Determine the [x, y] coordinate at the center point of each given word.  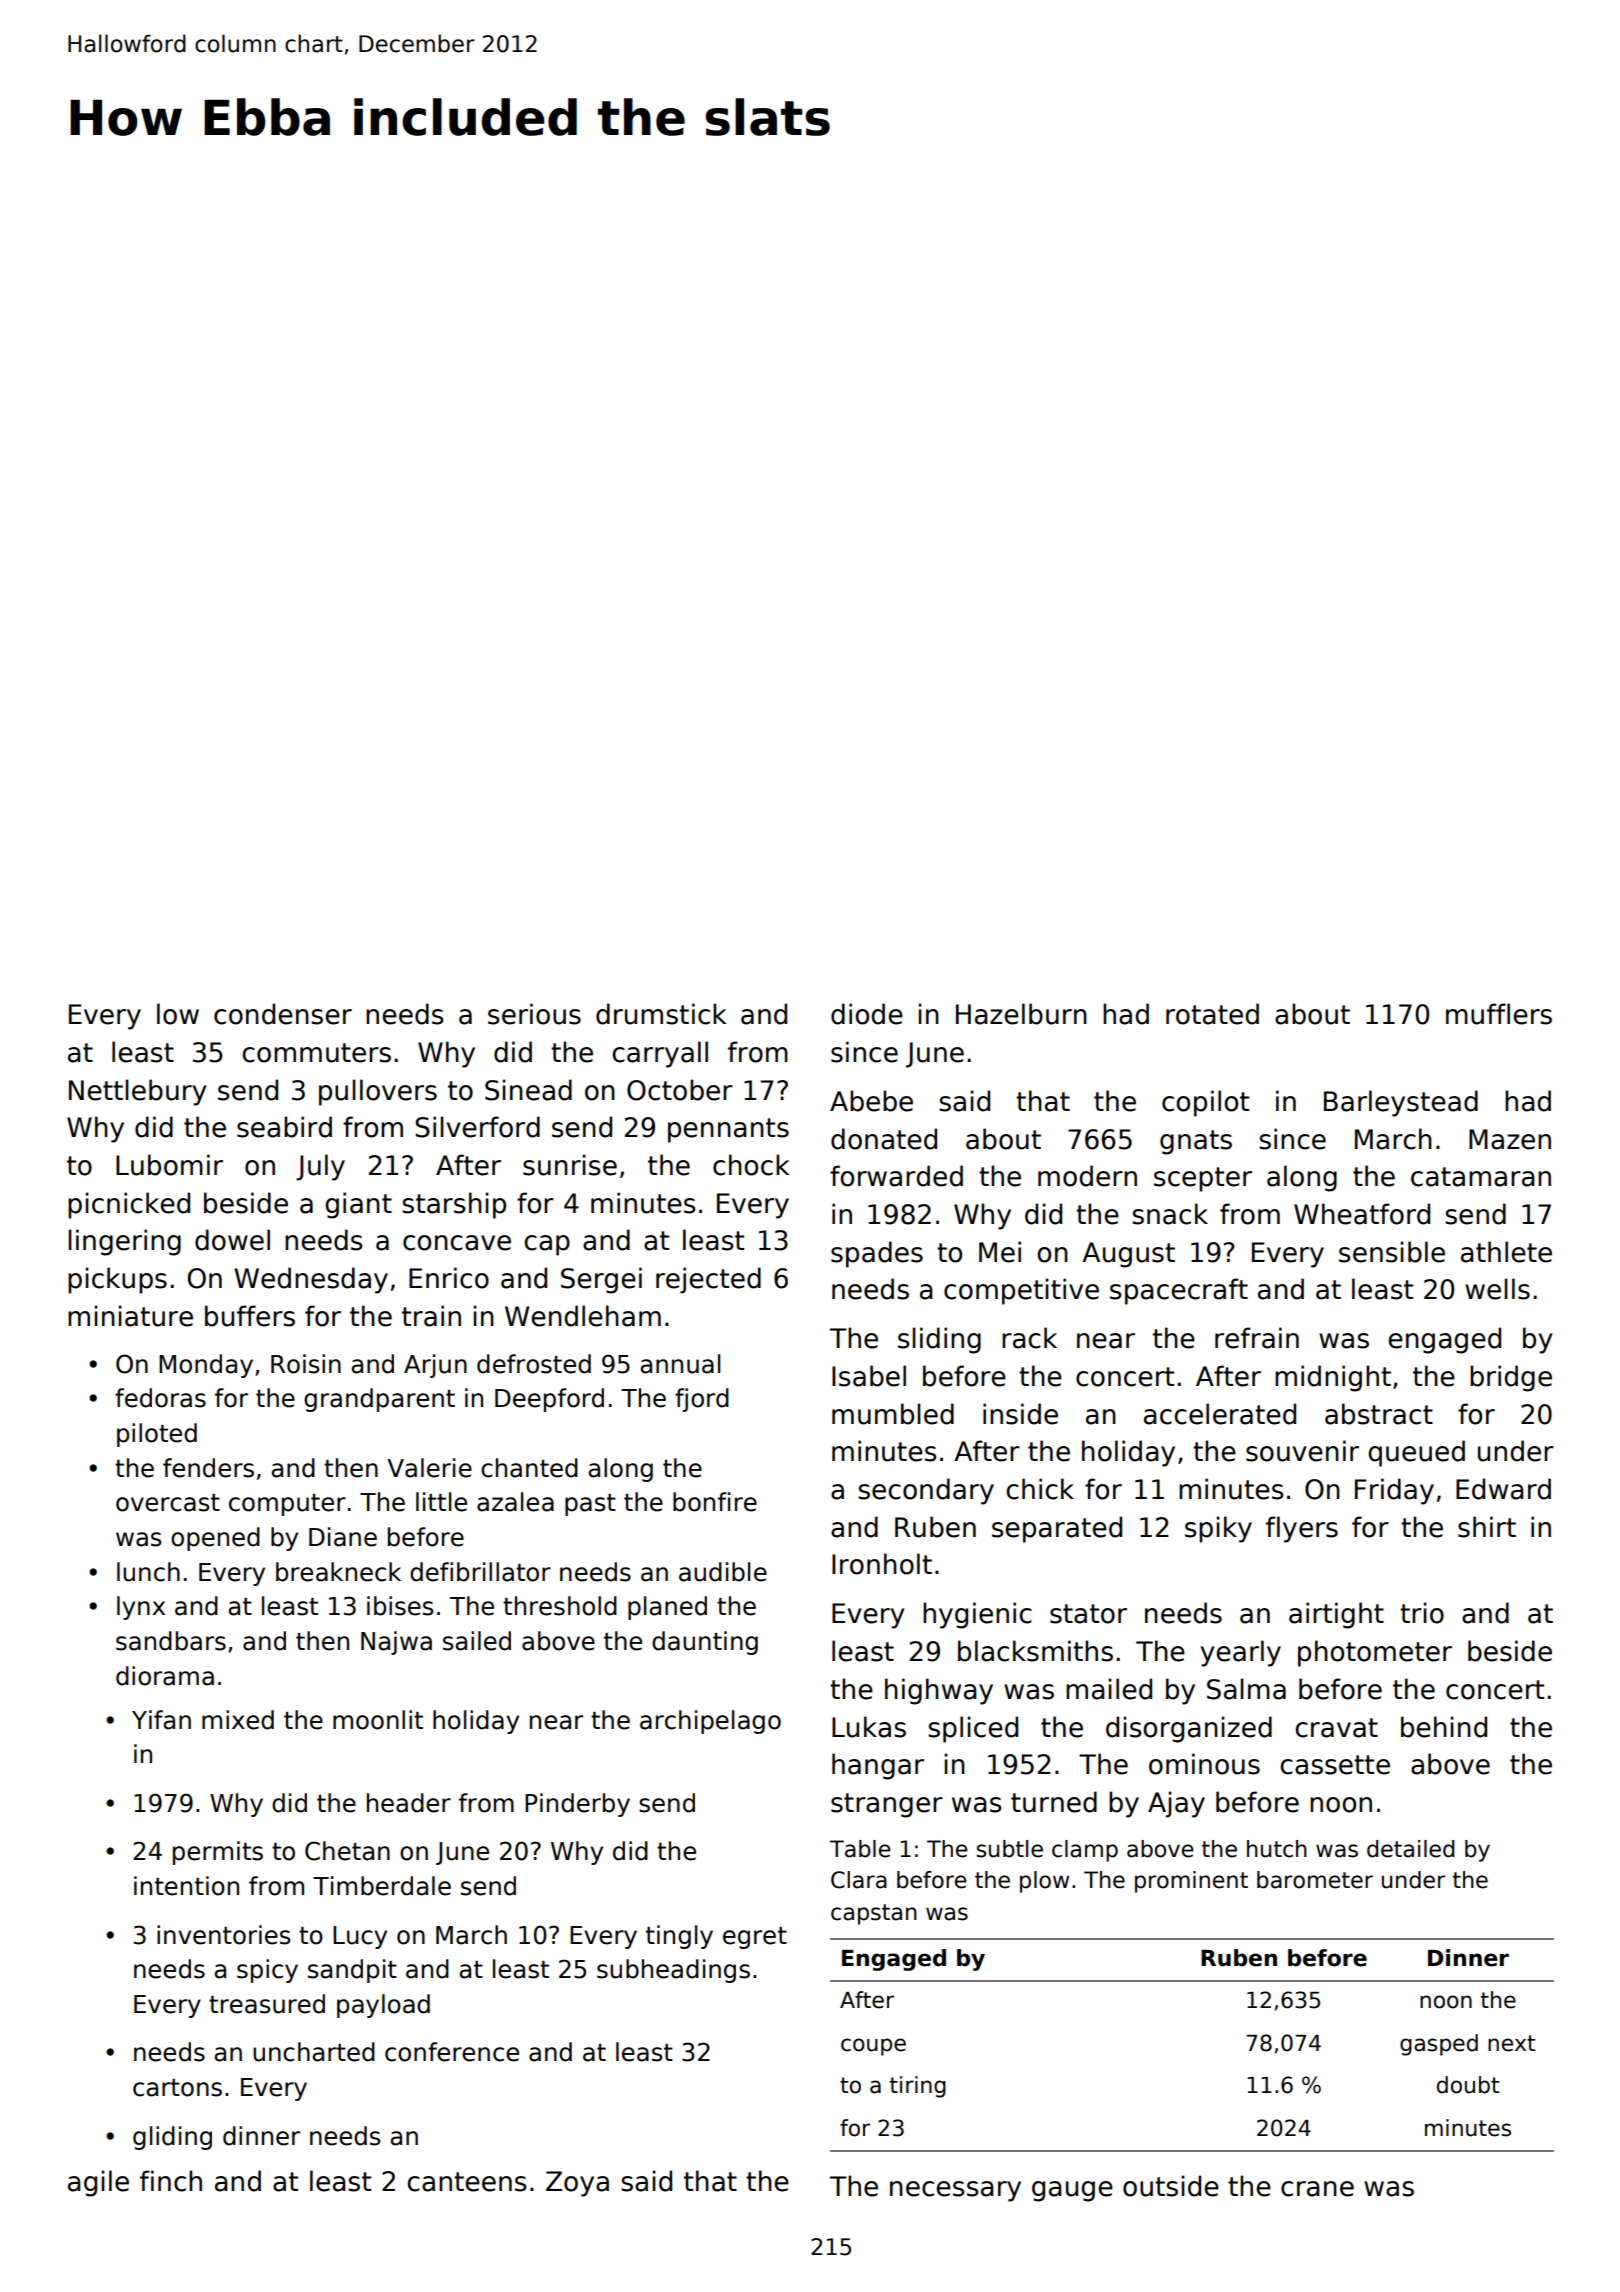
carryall [660, 1054]
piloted [157, 1435]
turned [1054, 1802]
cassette [1335, 1765]
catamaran [1481, 1177]
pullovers [378, 1092]
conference [452, 2052]
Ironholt [882, 1564]
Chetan [347, 1851]
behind [1444, 1727]
